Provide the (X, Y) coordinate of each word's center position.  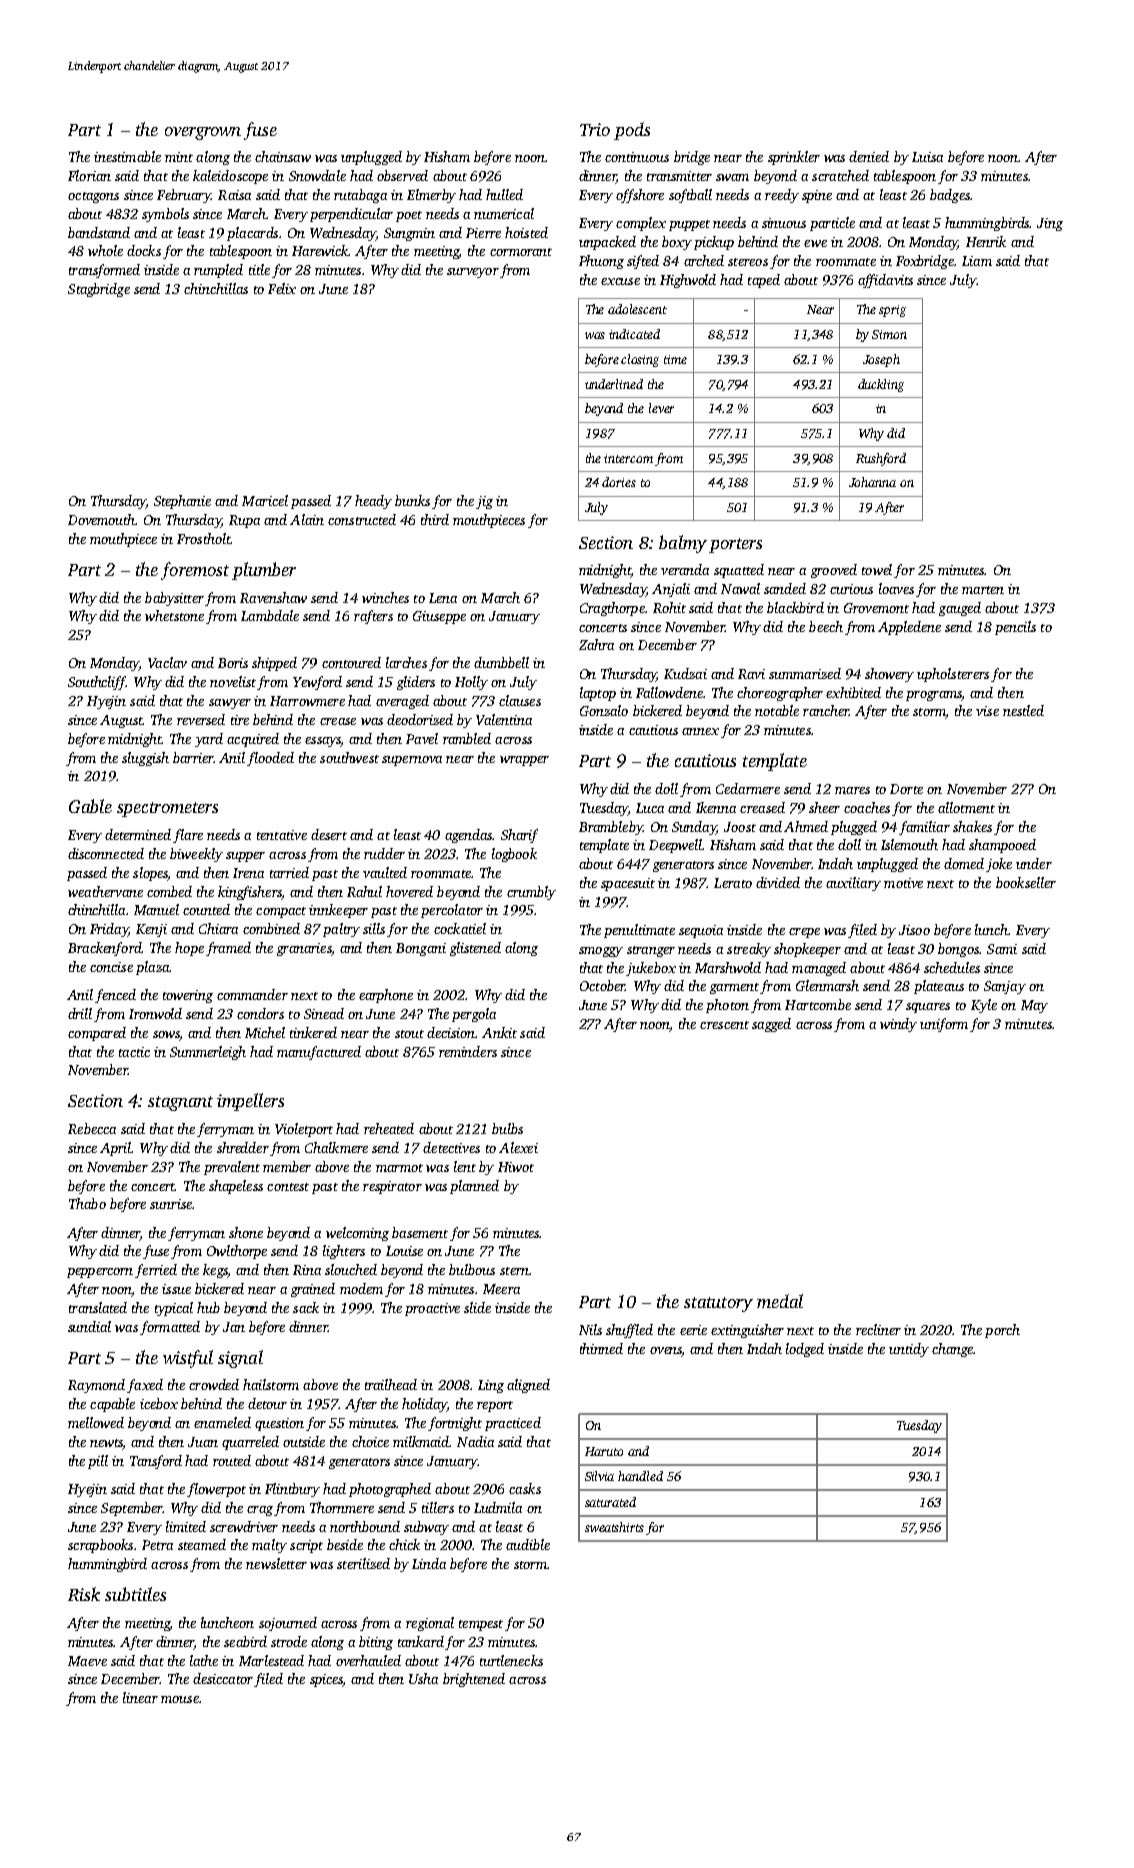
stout (409, 1034)
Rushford (881, 459)
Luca (650, 808)
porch (1002, 1331)
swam (732, 177)
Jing (1050, 224)
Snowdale (317, 175)
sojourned (288, 1624)
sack (306, 1307)
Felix (282, 288)
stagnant (180, 1103)
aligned (528, 1386)
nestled (1023, 710)
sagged (771, 1025)
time (675, 359)
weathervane (105, 891)
